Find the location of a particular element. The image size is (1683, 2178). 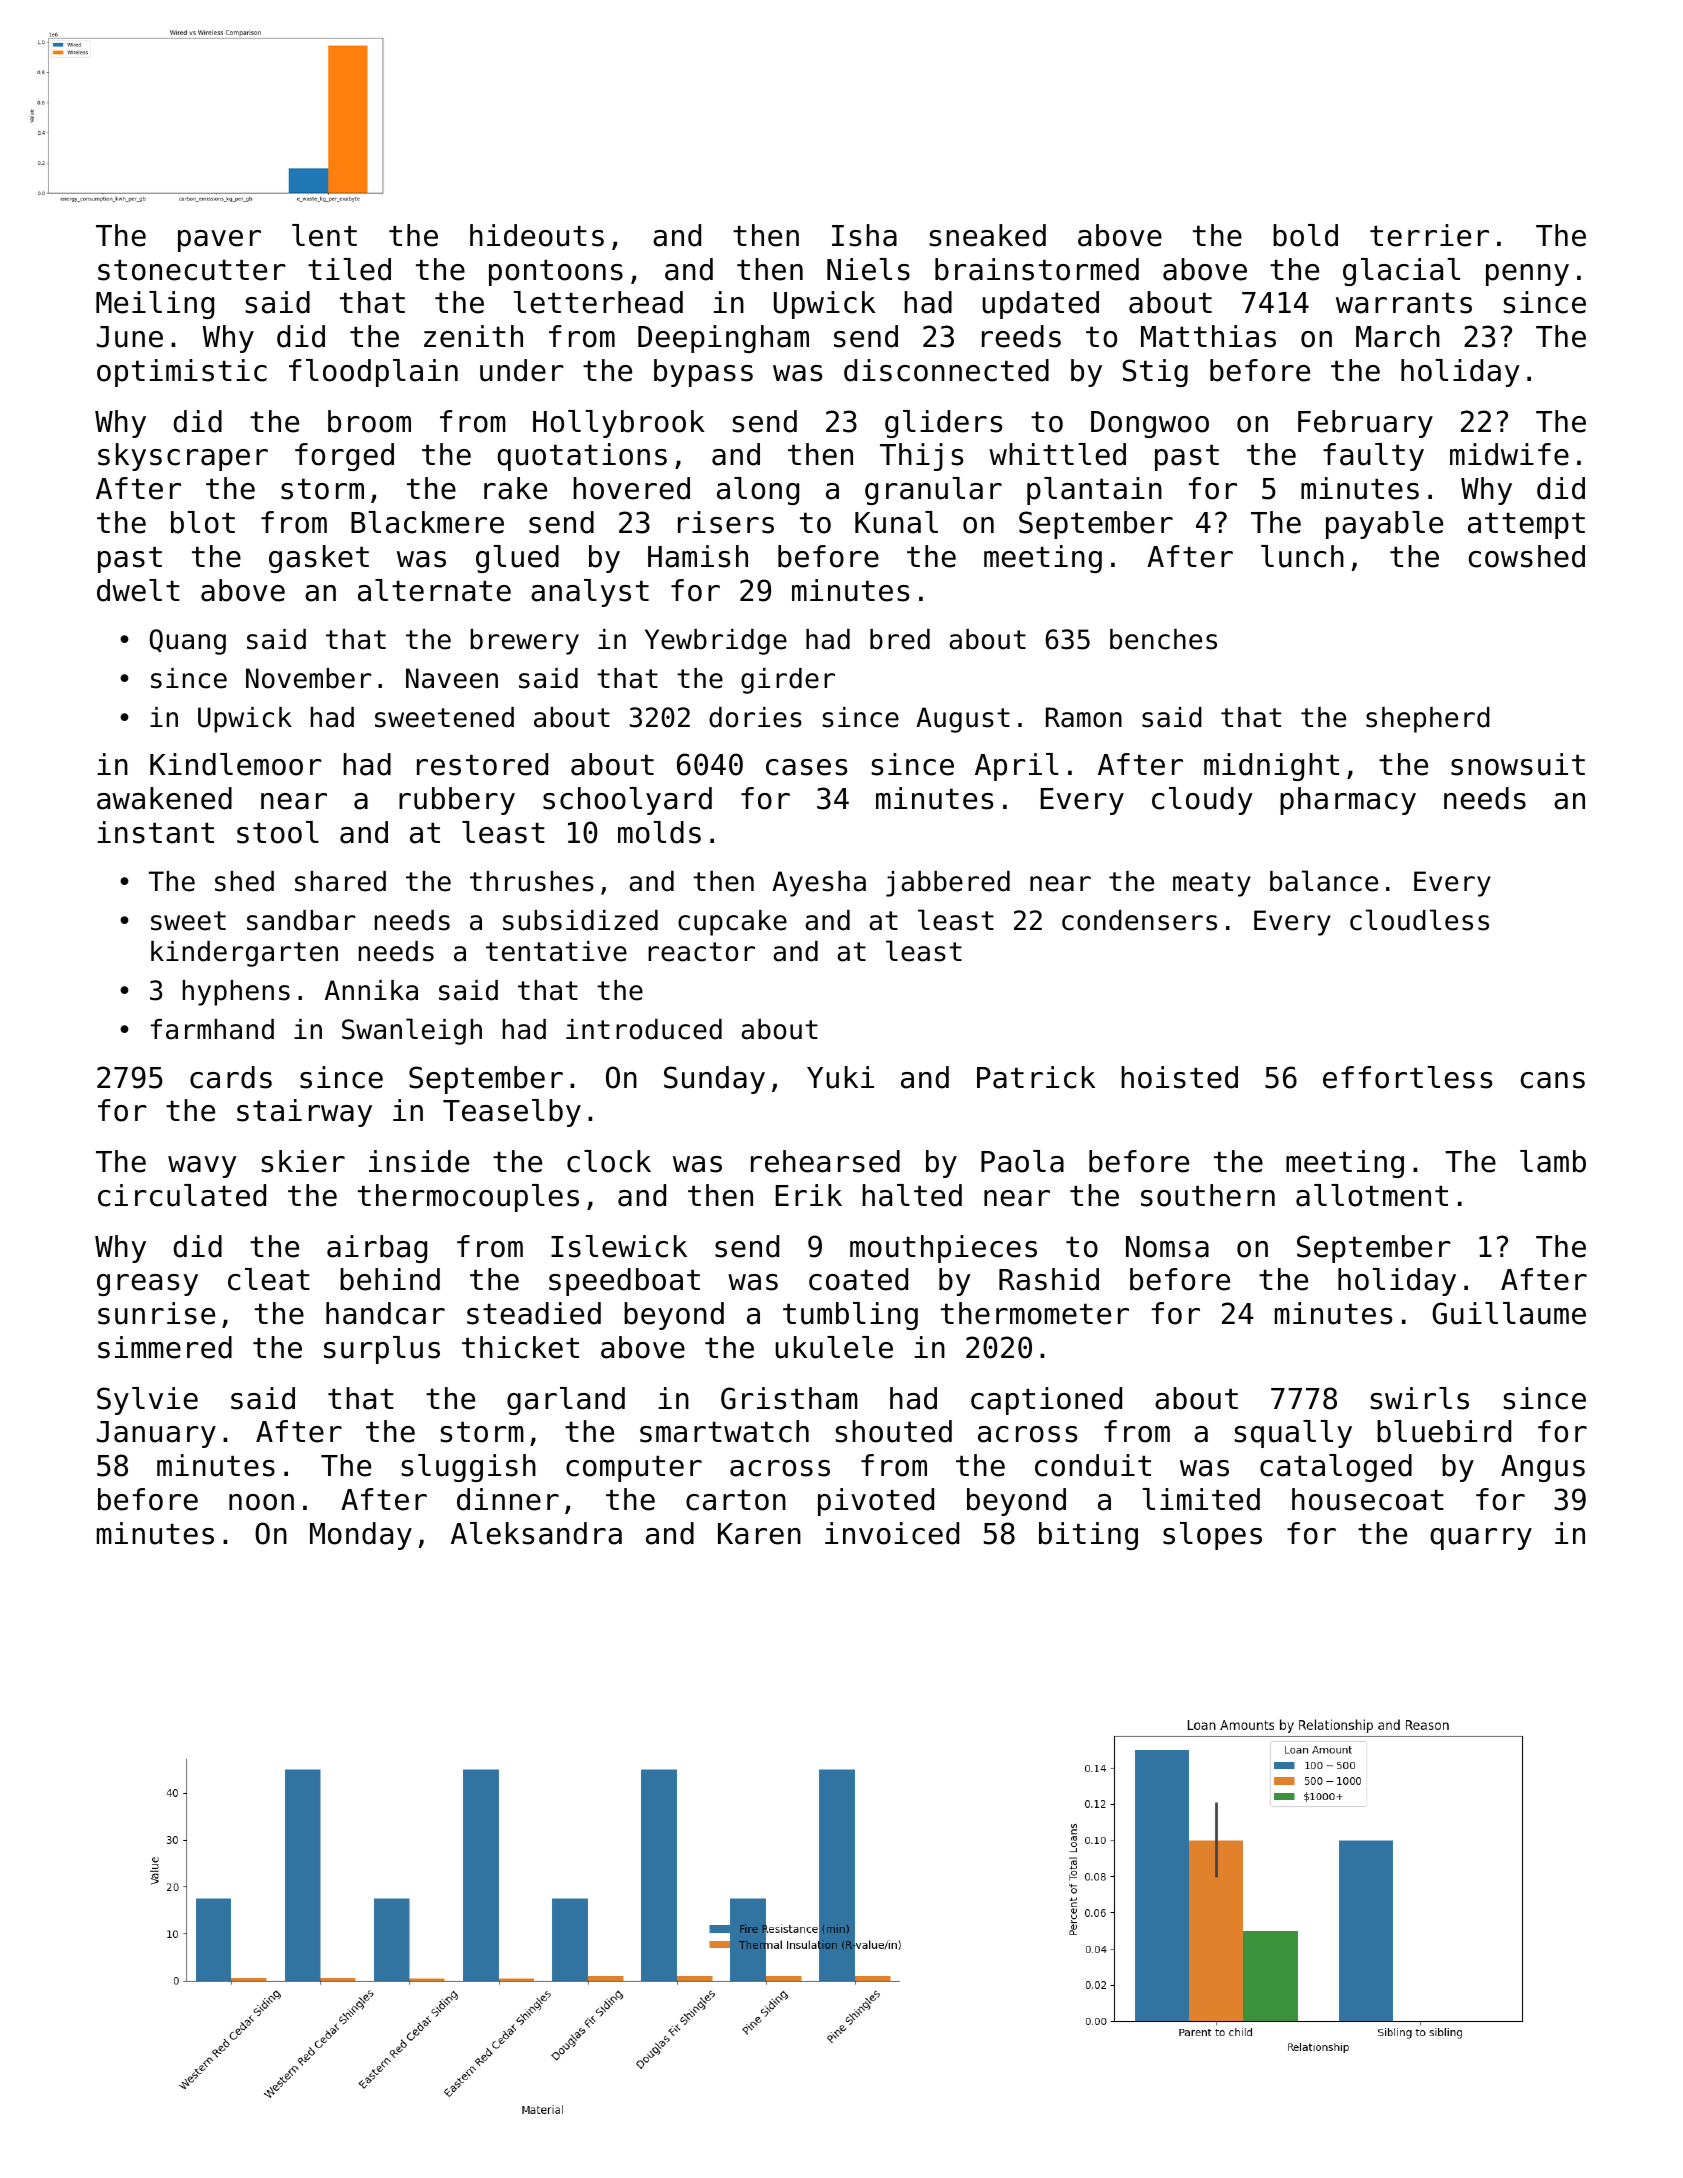

stonecutter is located at coordinates (192, 270).
